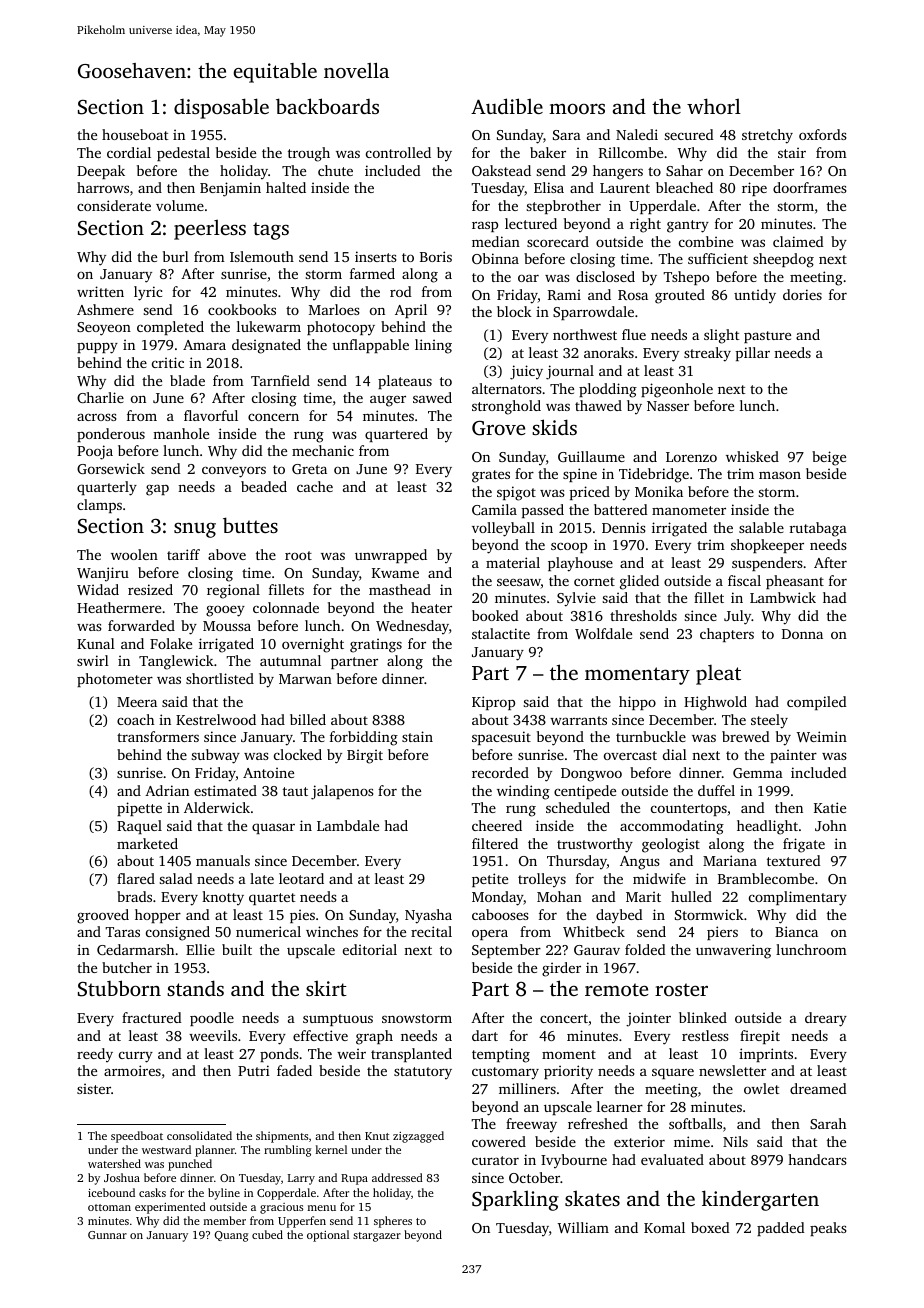 This screenshot has width=924, height=1308. What do you see at coordinates (703, 1017) in the screenshot?
I see `blinked` at bounding box center [703, 1017].
